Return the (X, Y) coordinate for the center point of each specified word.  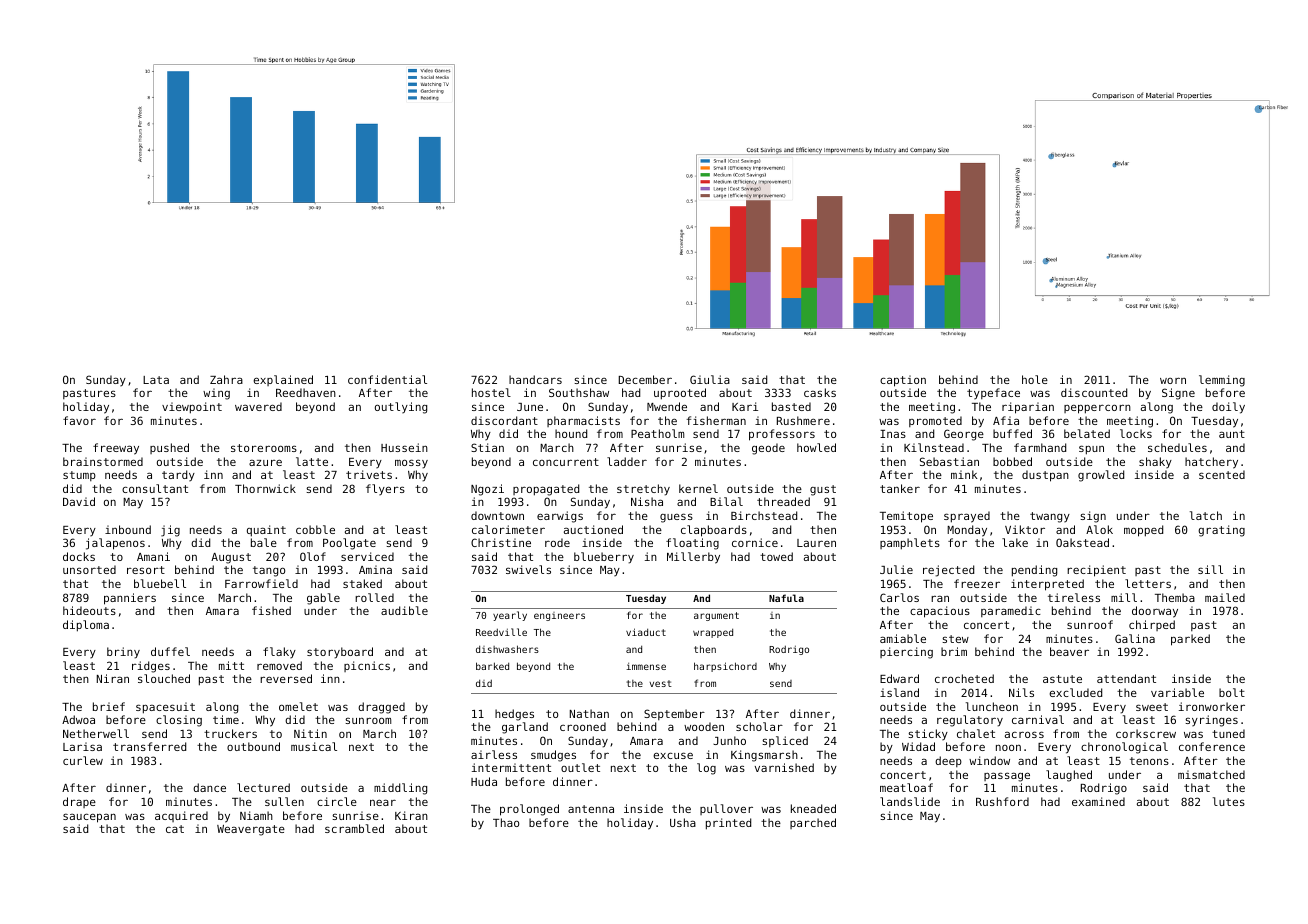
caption (903, 381)
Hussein (404, 447)
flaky (279, 652)
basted (791, 406)
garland (525, 728)
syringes (1211, 721)
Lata (156, 380)
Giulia (710, 379)
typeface (993, 393)
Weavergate (251, 830)
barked (492, 666)
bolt (1232, 692)
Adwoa (78, 719)
